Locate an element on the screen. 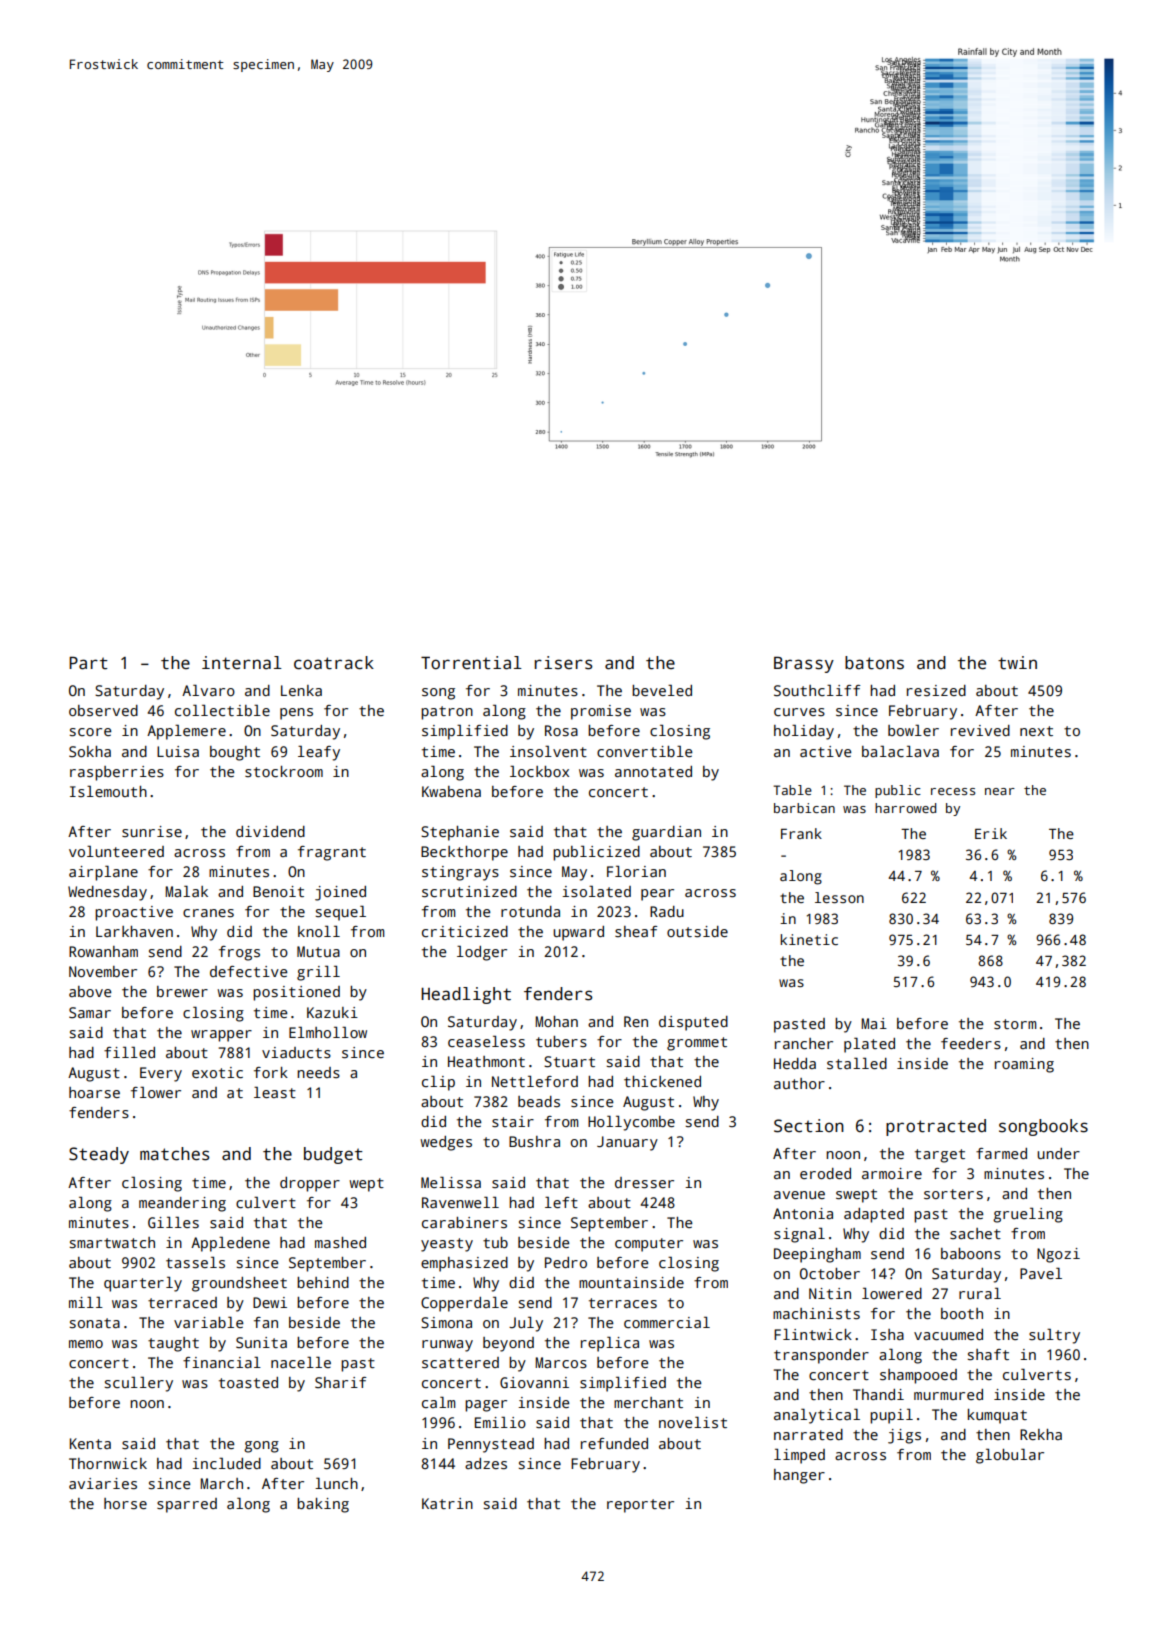 The height and width of the screenshot is (1645, 1163). under is located at coordinates (1058, 1153).
